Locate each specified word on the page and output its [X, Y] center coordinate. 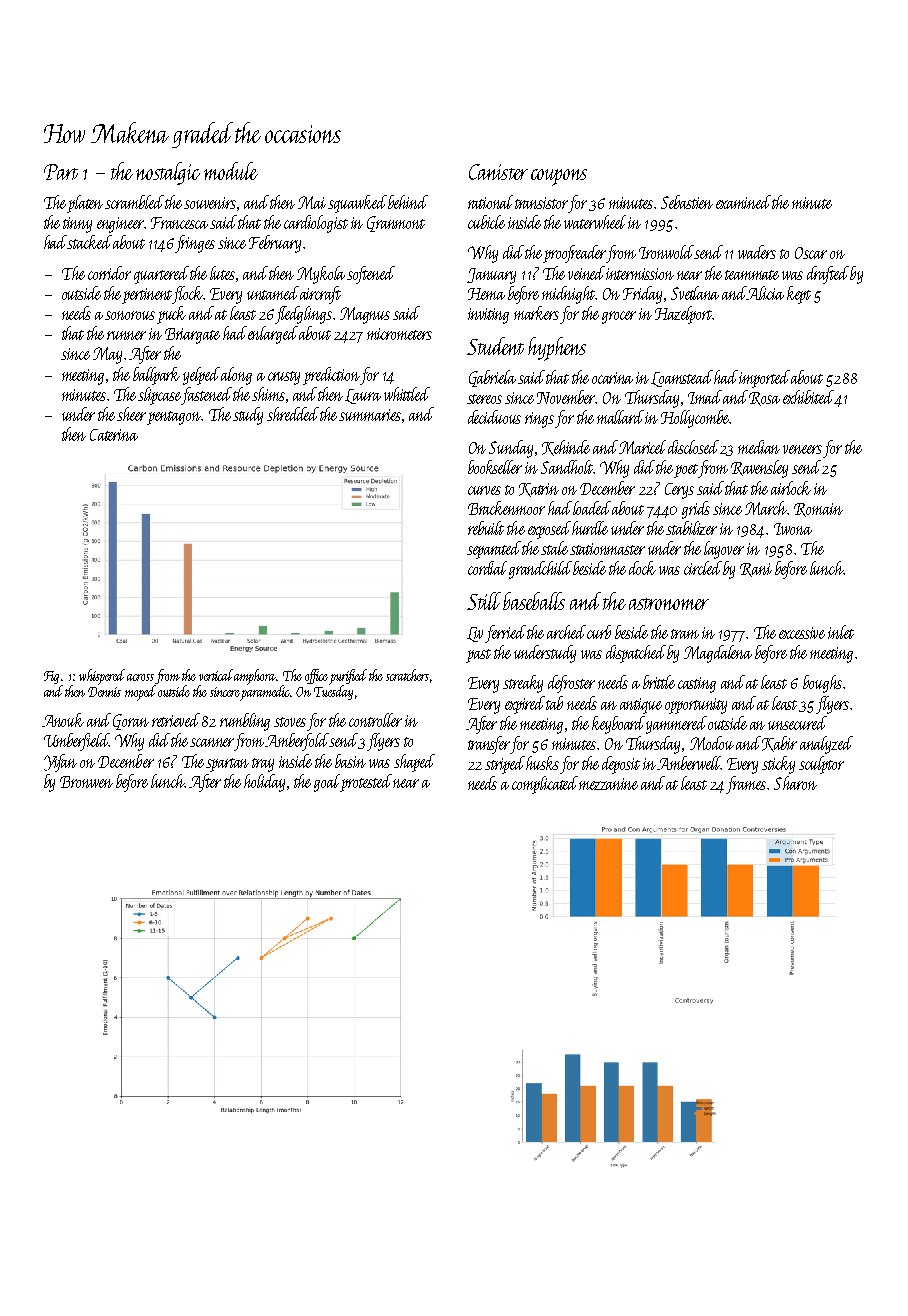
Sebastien [687, 202]
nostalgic [168, 173]
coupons [559, 177]
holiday [264, 783]
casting [697, 685]
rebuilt [486, 528]
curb [599, 632]
